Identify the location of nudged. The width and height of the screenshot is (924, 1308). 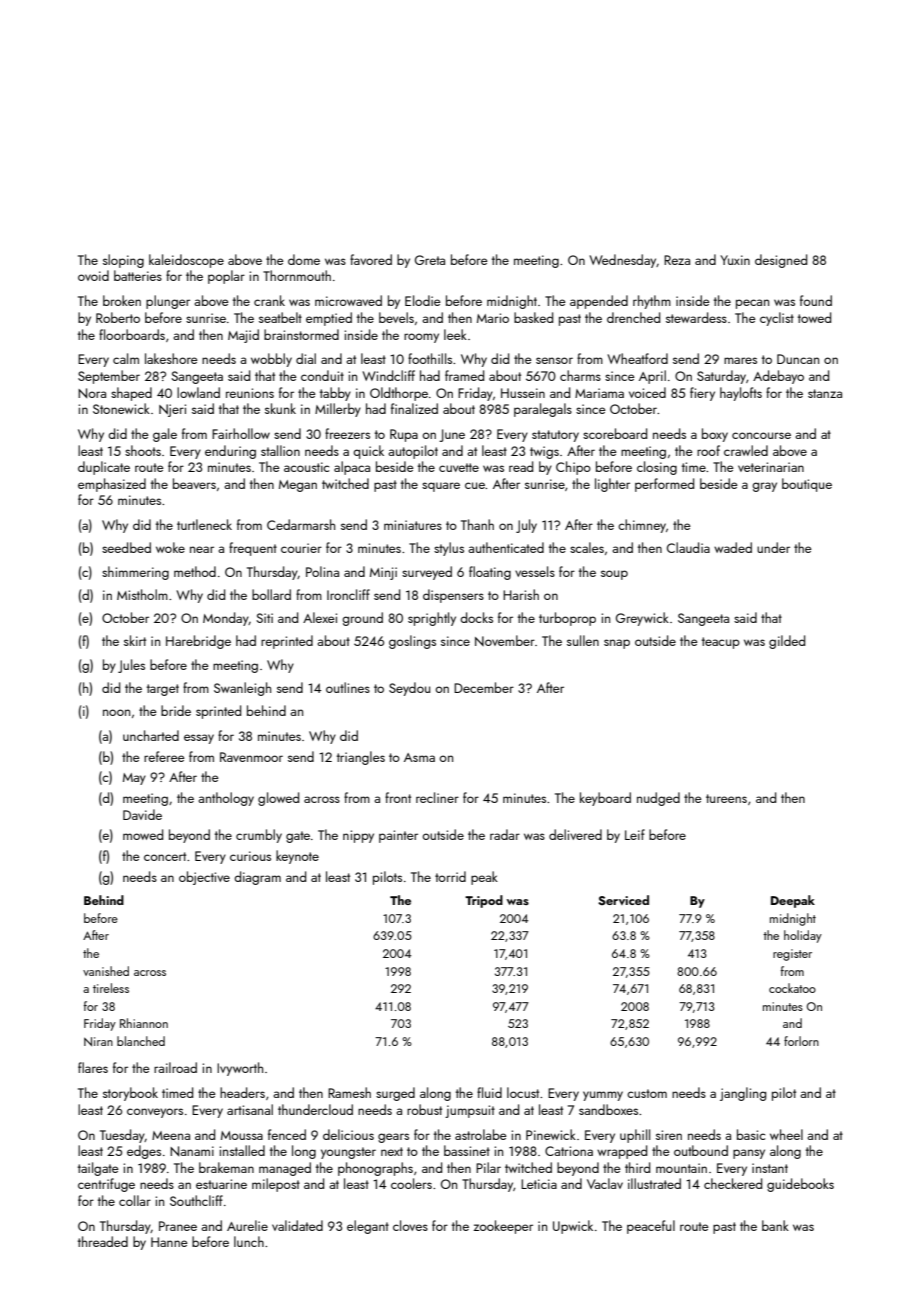
(658, 799).
